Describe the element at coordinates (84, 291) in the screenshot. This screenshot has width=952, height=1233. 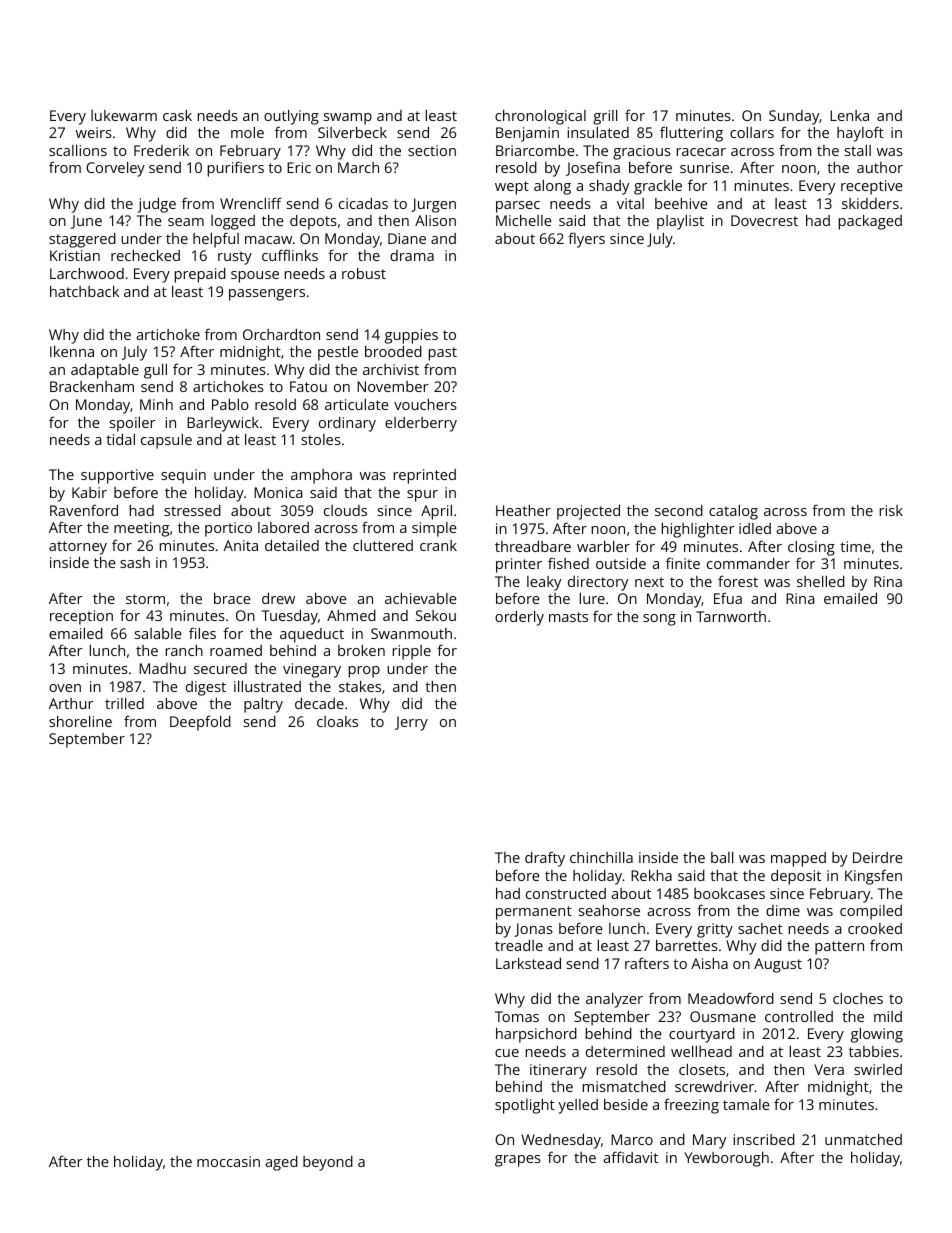
I see `hatchback` at that location.
